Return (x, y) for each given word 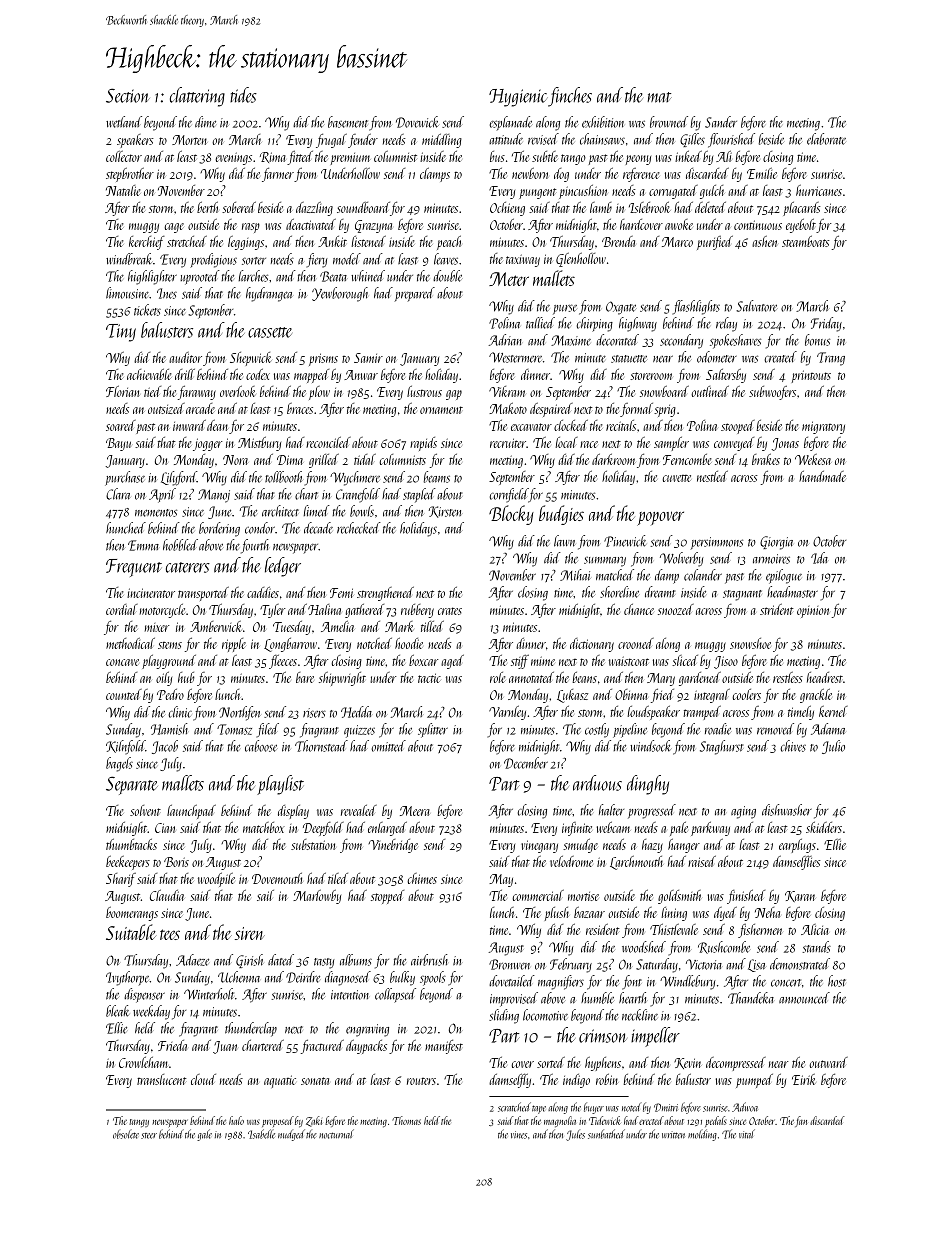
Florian (123, 391)
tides (243, 95)
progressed (652, 811)
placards (802, 209)
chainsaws (602, 139)
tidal (365, 459)
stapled (419, 495)
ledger (283, 567)
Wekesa (813, 459)
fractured (322, 1046)
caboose (261, 746)
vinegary (539, 846)
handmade (822, 476)
